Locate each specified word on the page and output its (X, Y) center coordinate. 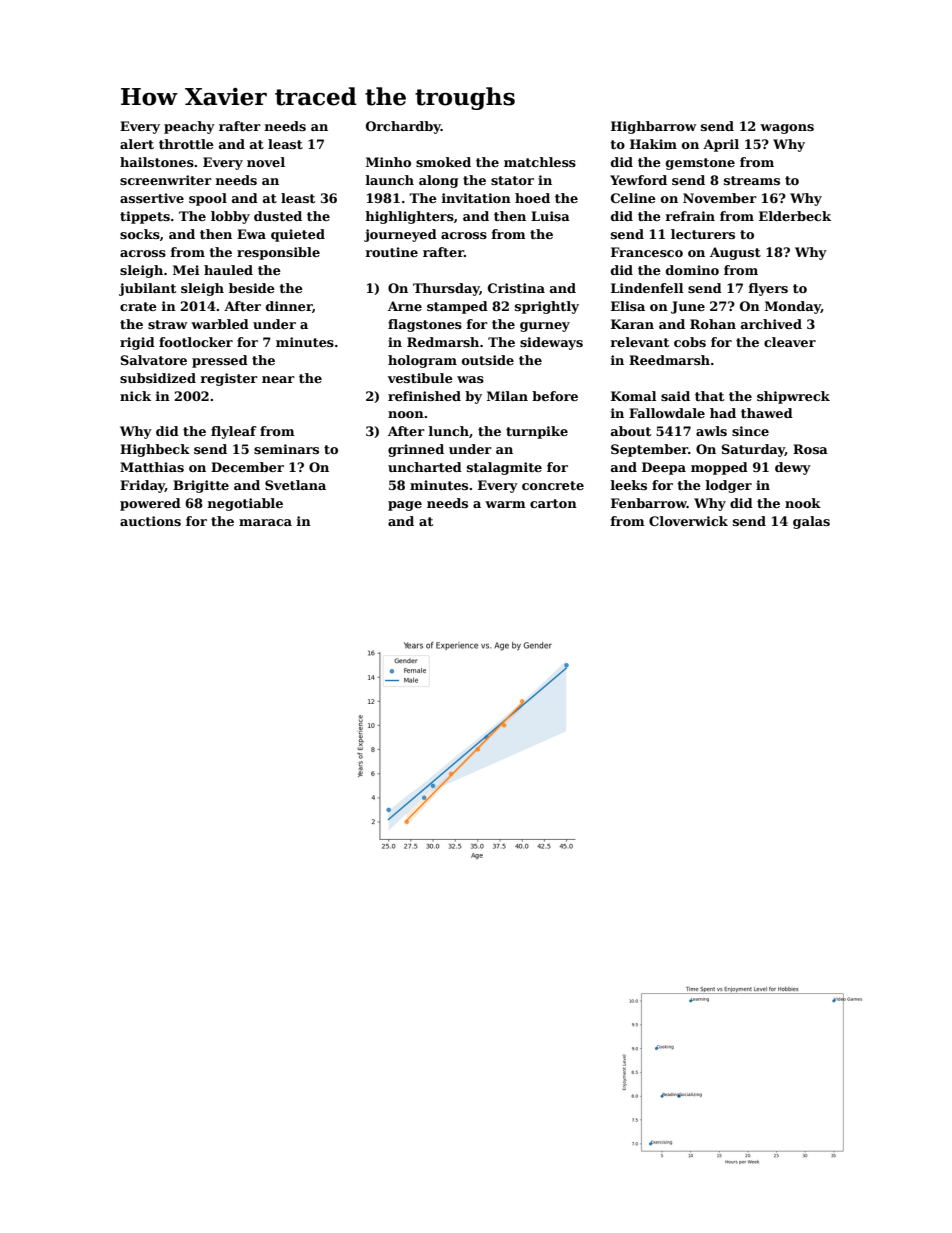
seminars (286, 449)
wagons (787, 129)
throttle (186, 144)
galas (811, 522)
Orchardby (403, 127)
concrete (553, 485)
